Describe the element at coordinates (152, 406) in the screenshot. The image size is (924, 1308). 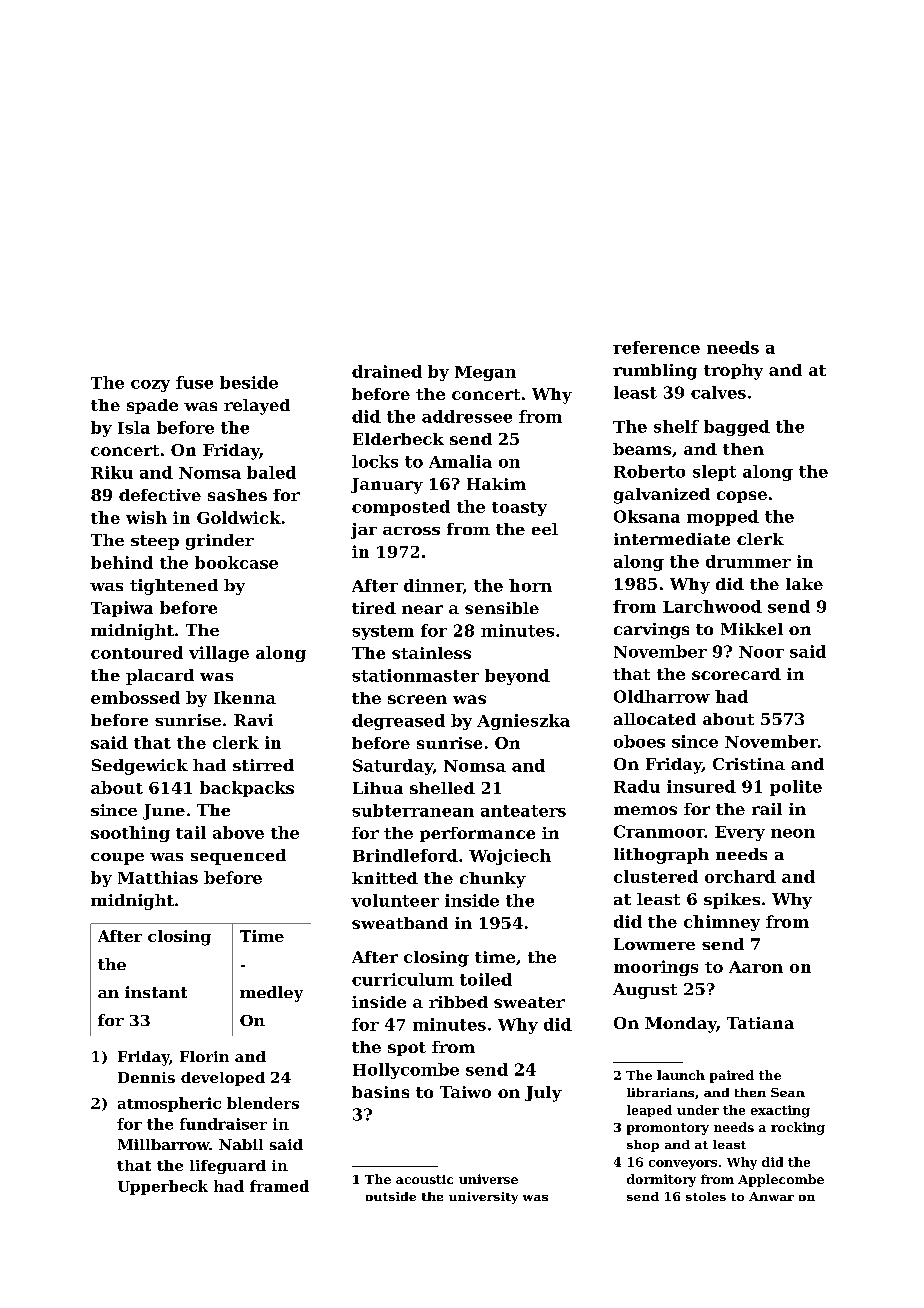
I see `spade` at that location.
